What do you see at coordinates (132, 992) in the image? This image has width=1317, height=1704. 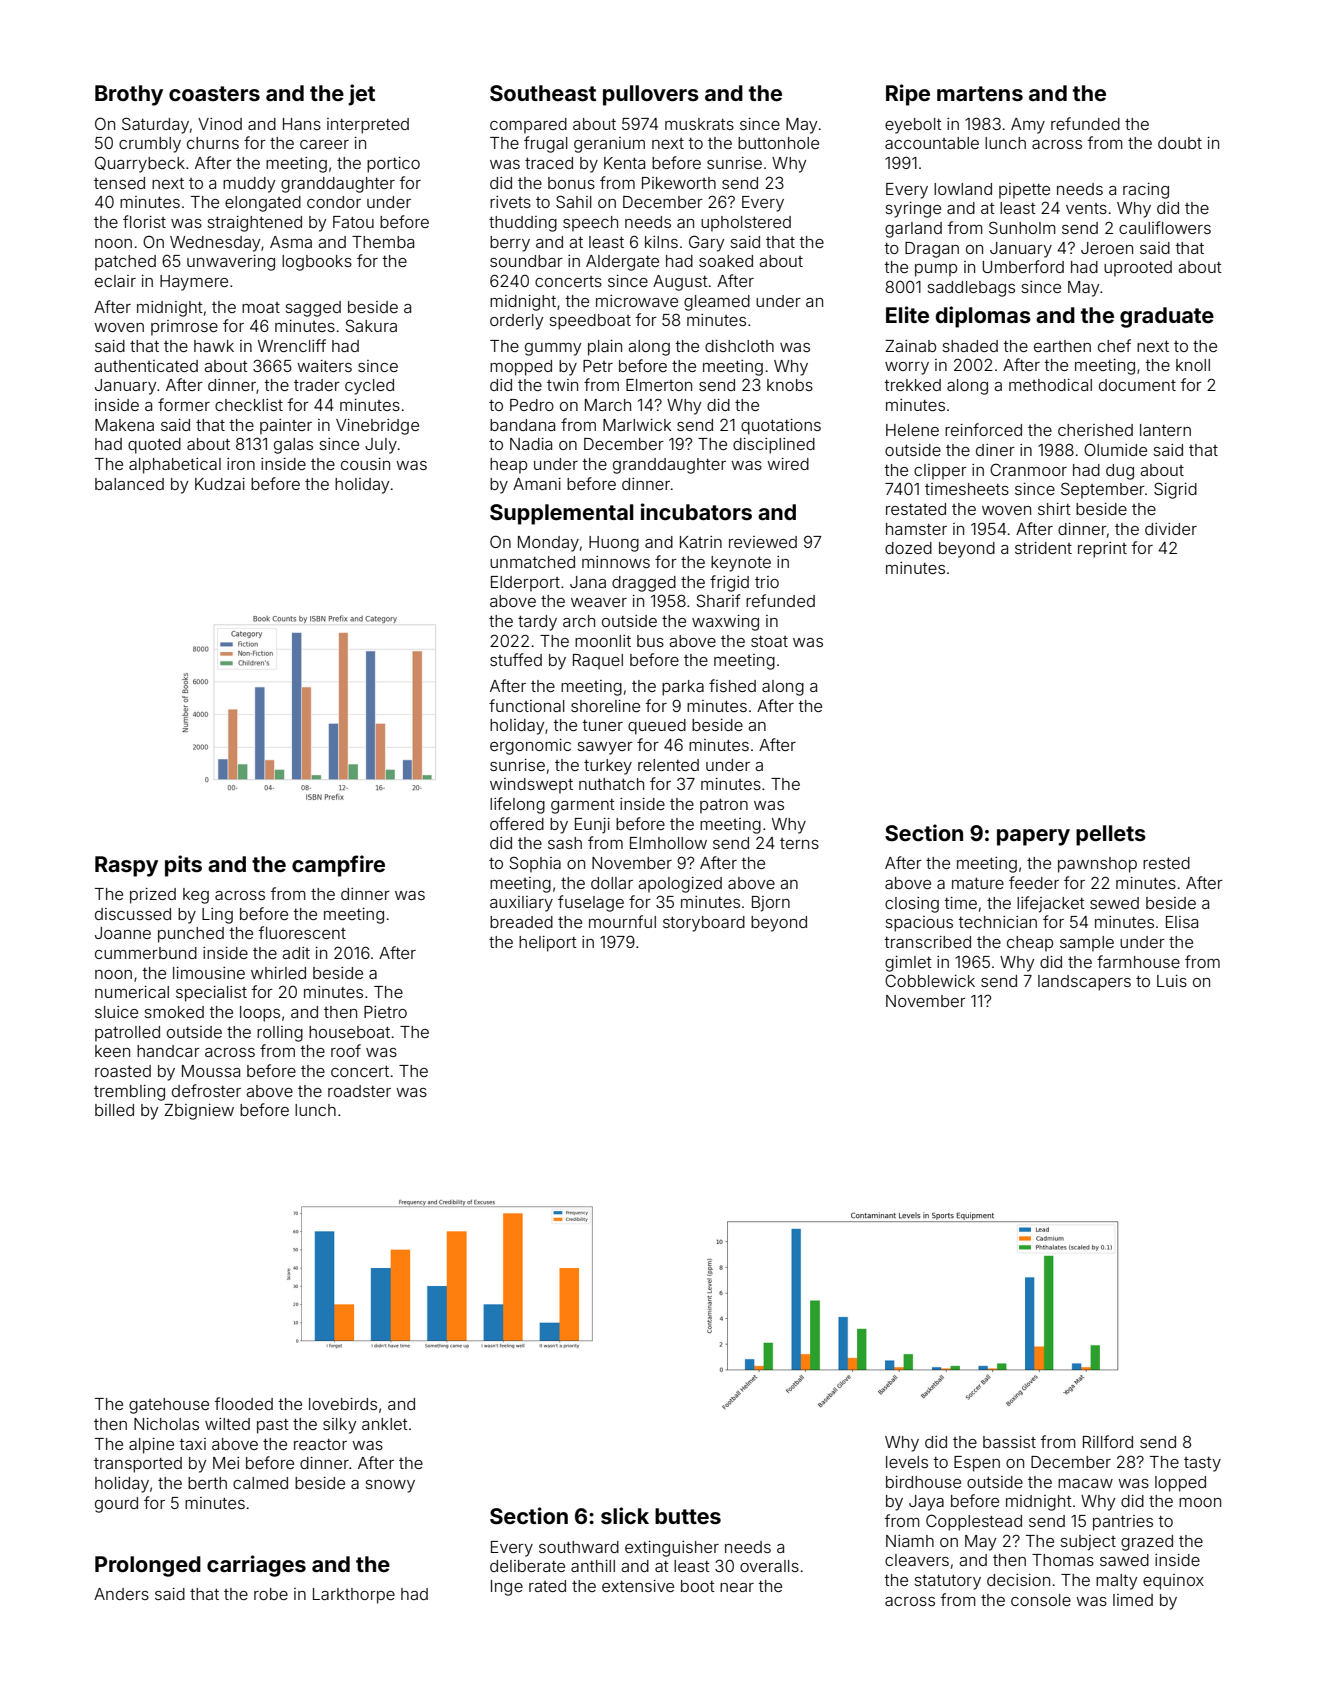 I see `numerical` at bounding box center [132, 992].
